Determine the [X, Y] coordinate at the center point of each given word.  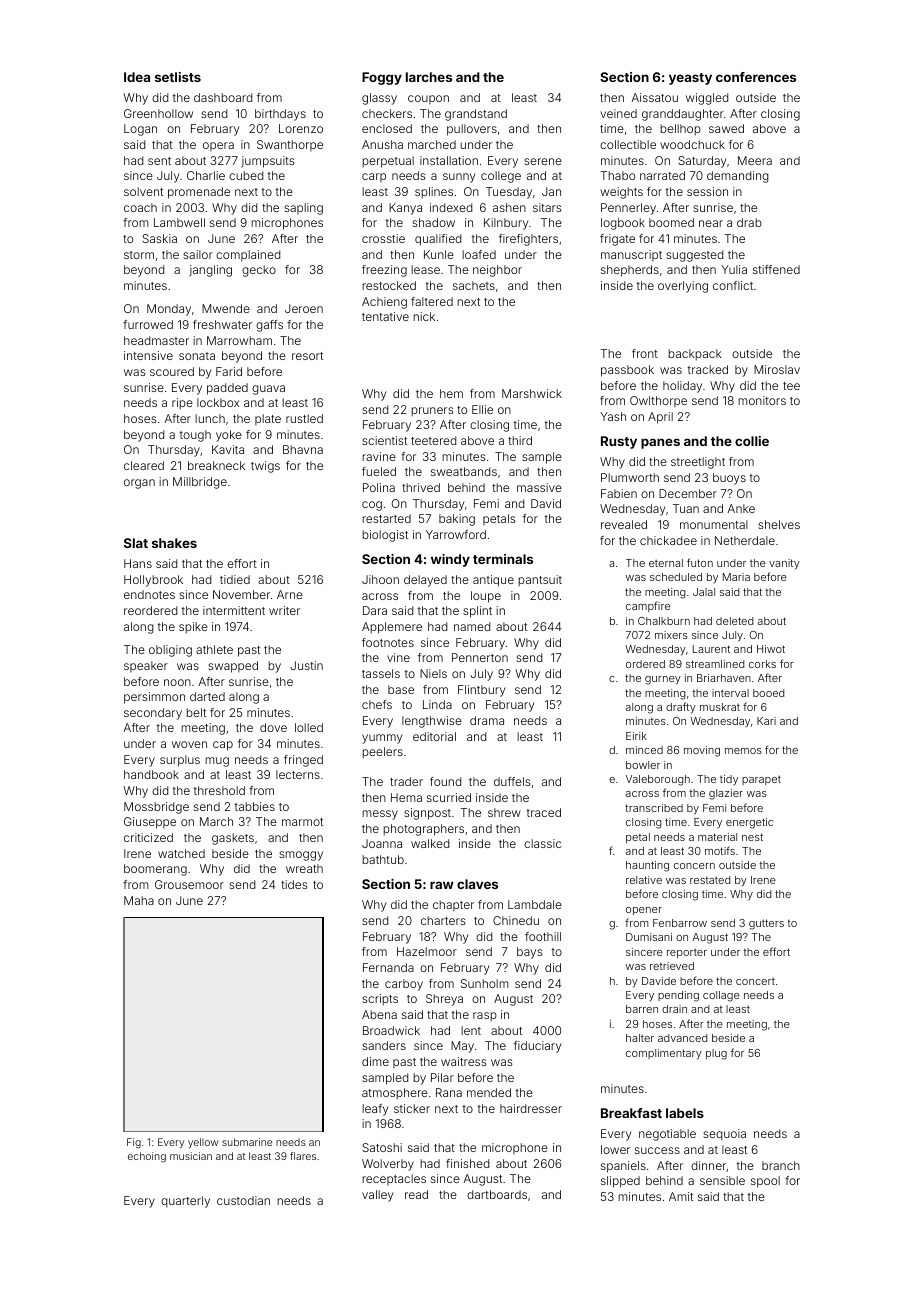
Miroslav [777, 369]
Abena [379, 1014]
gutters [766, 924]
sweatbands [464, 471]
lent [471, 1030]
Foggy [382, 78]
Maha [139, 900]
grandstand [476, 115]
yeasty [690, 79]
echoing [147, 1157]
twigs [265, 467]
